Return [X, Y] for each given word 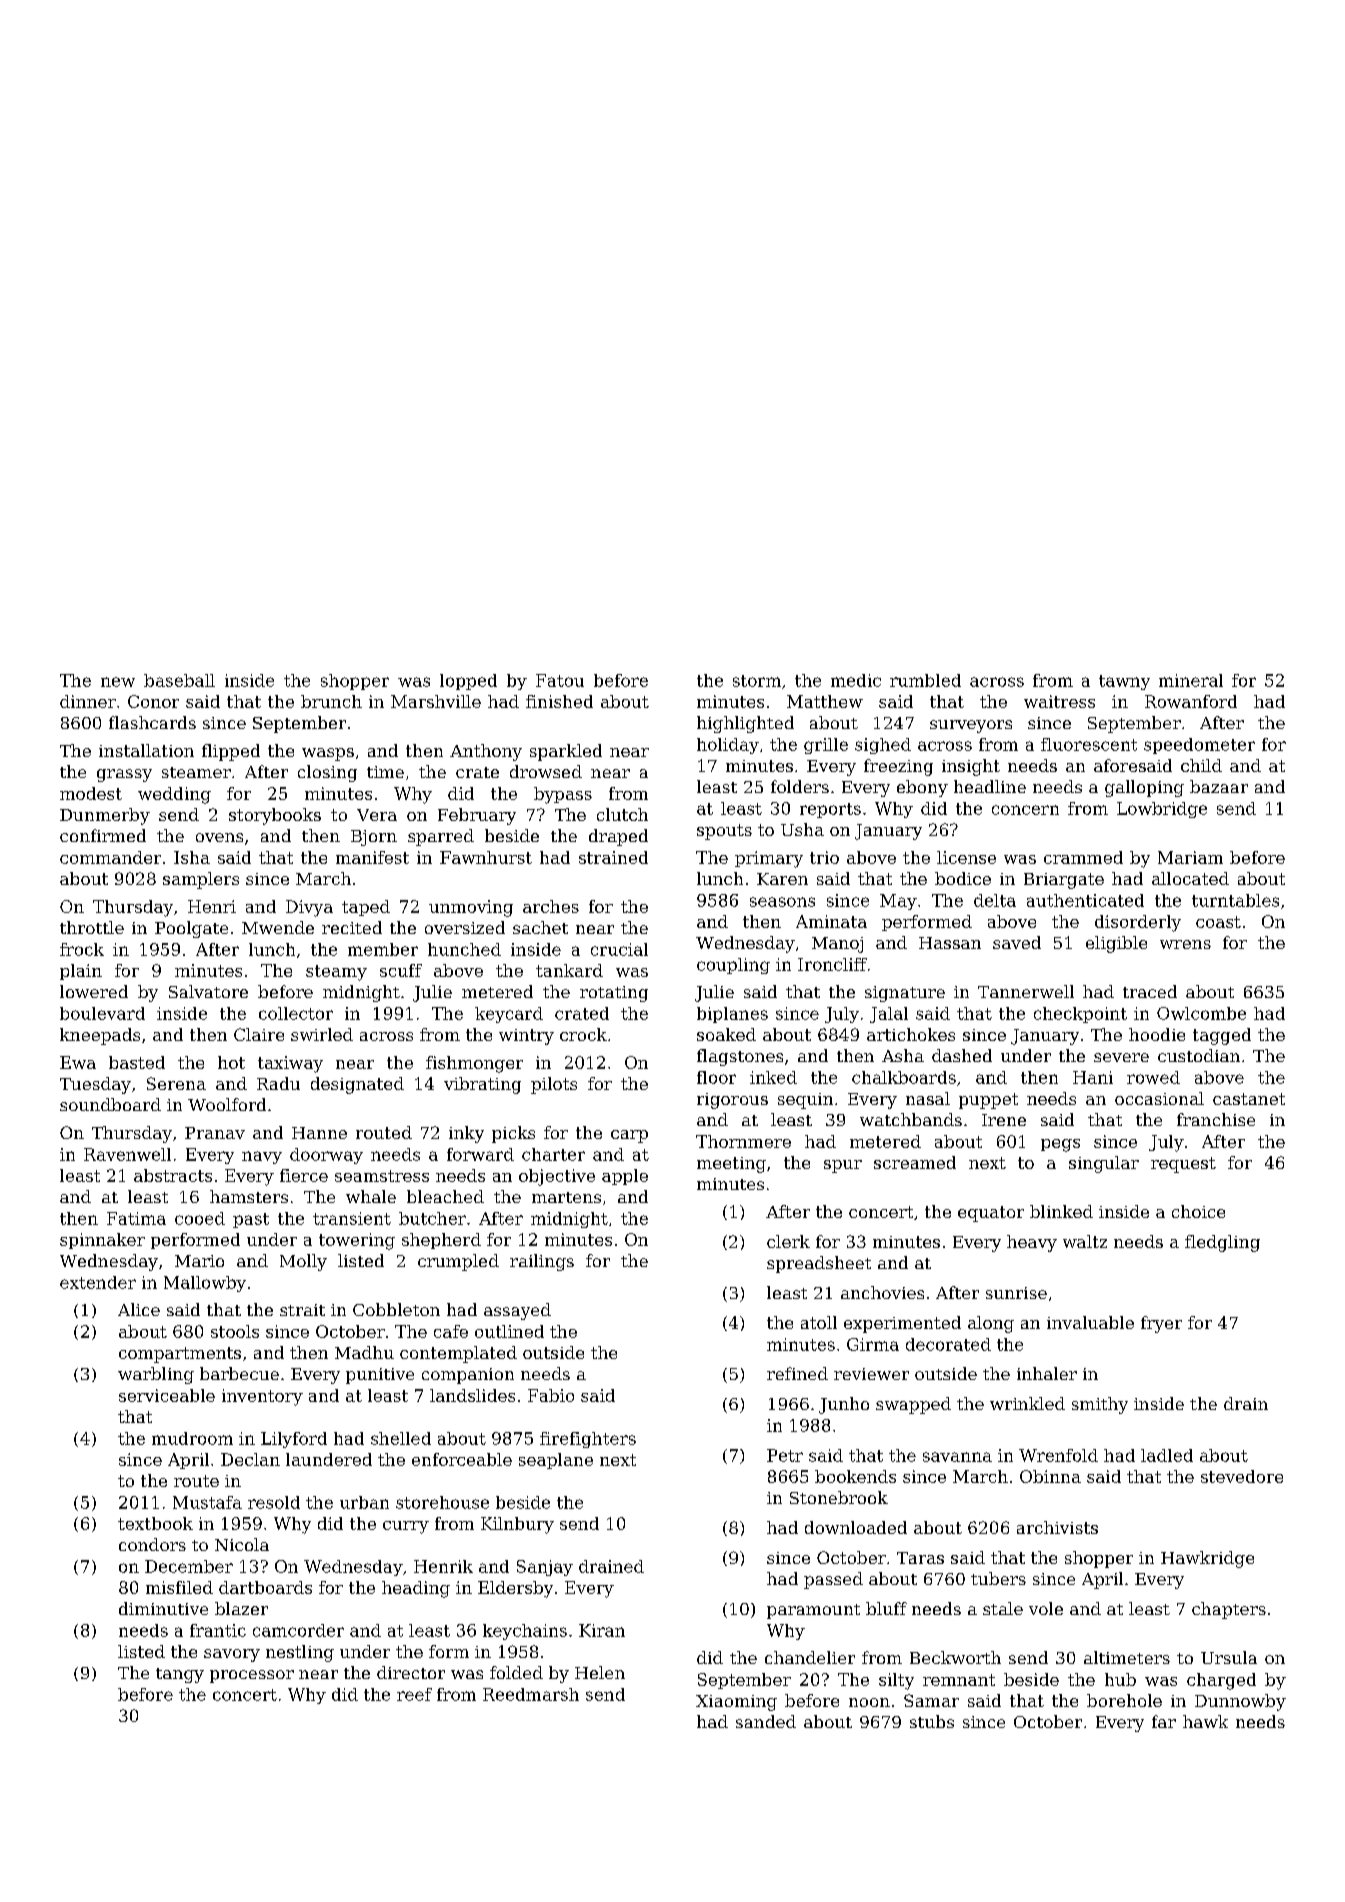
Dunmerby [105, 816]
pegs [1060, 1145]
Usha [802, 829]
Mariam [1190, 857]
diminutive [163, 1608]
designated [357, 1085]
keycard [509, 1015]
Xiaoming [736, 1703]
